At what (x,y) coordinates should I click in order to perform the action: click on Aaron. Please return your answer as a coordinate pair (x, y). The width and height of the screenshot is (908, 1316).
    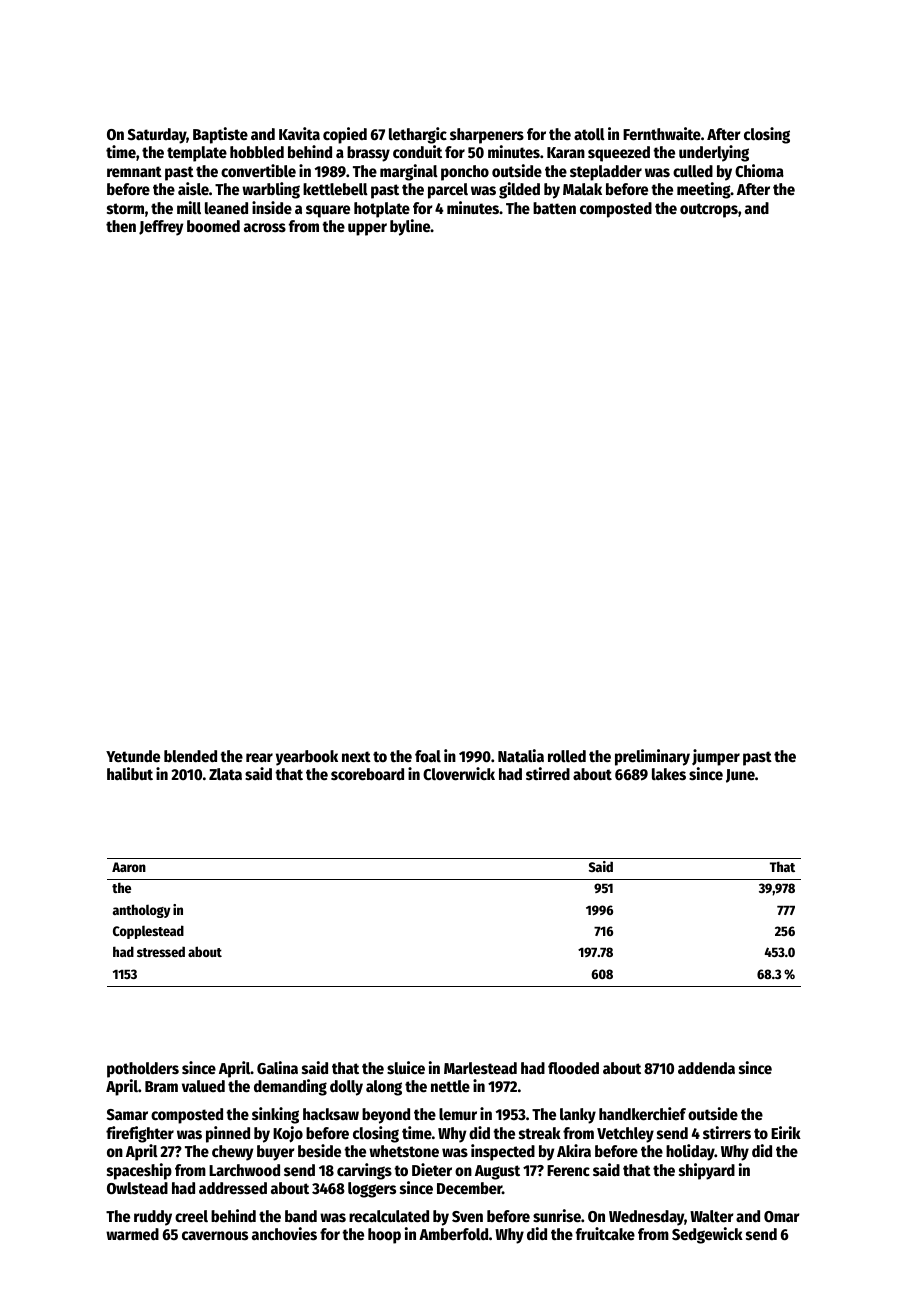
    Looking at the image, I should click on (129, 867).
